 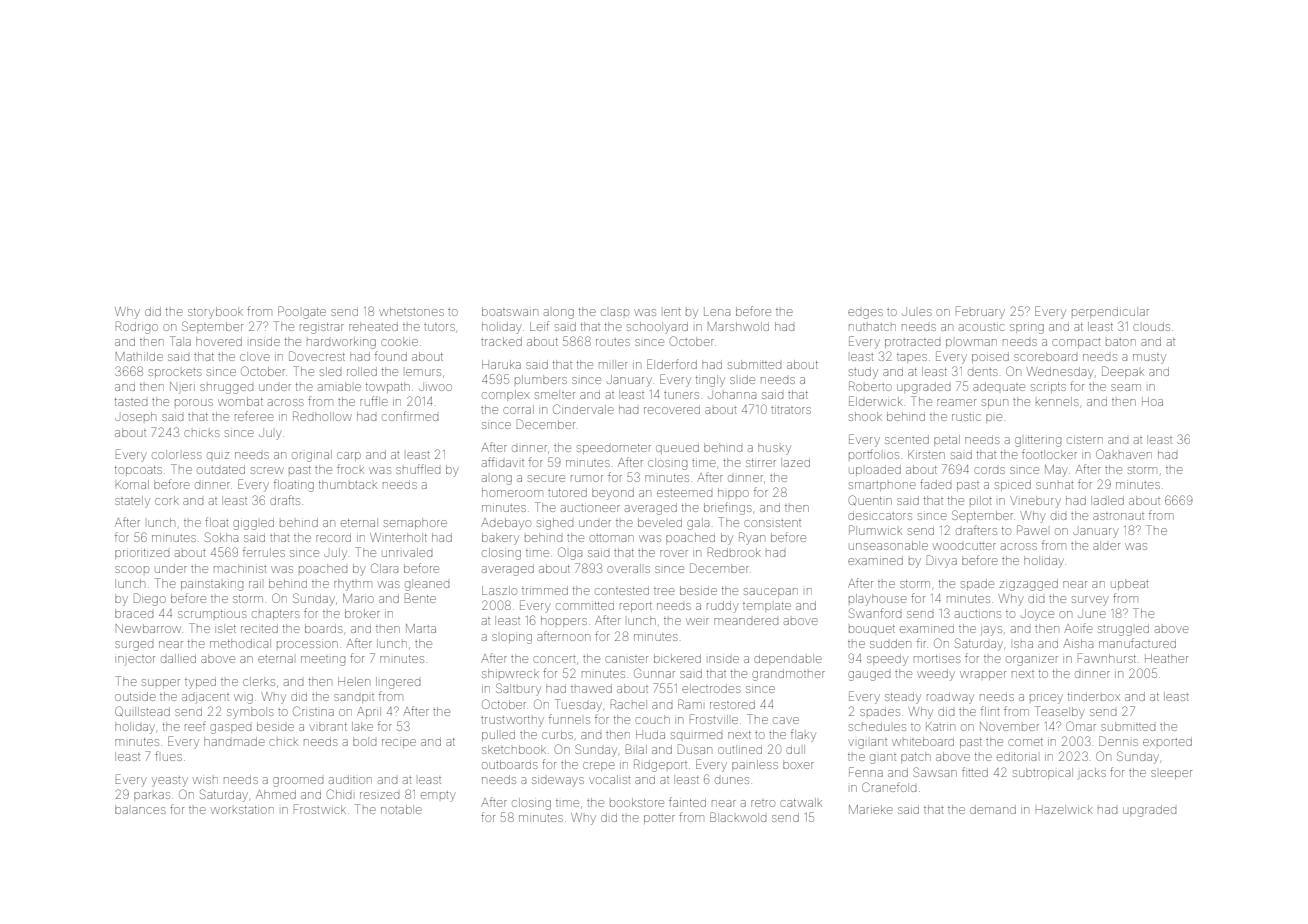 What do you see at coordinates (152, 796) in the page?
I see `parkas` at bounding box center [152, 796].
